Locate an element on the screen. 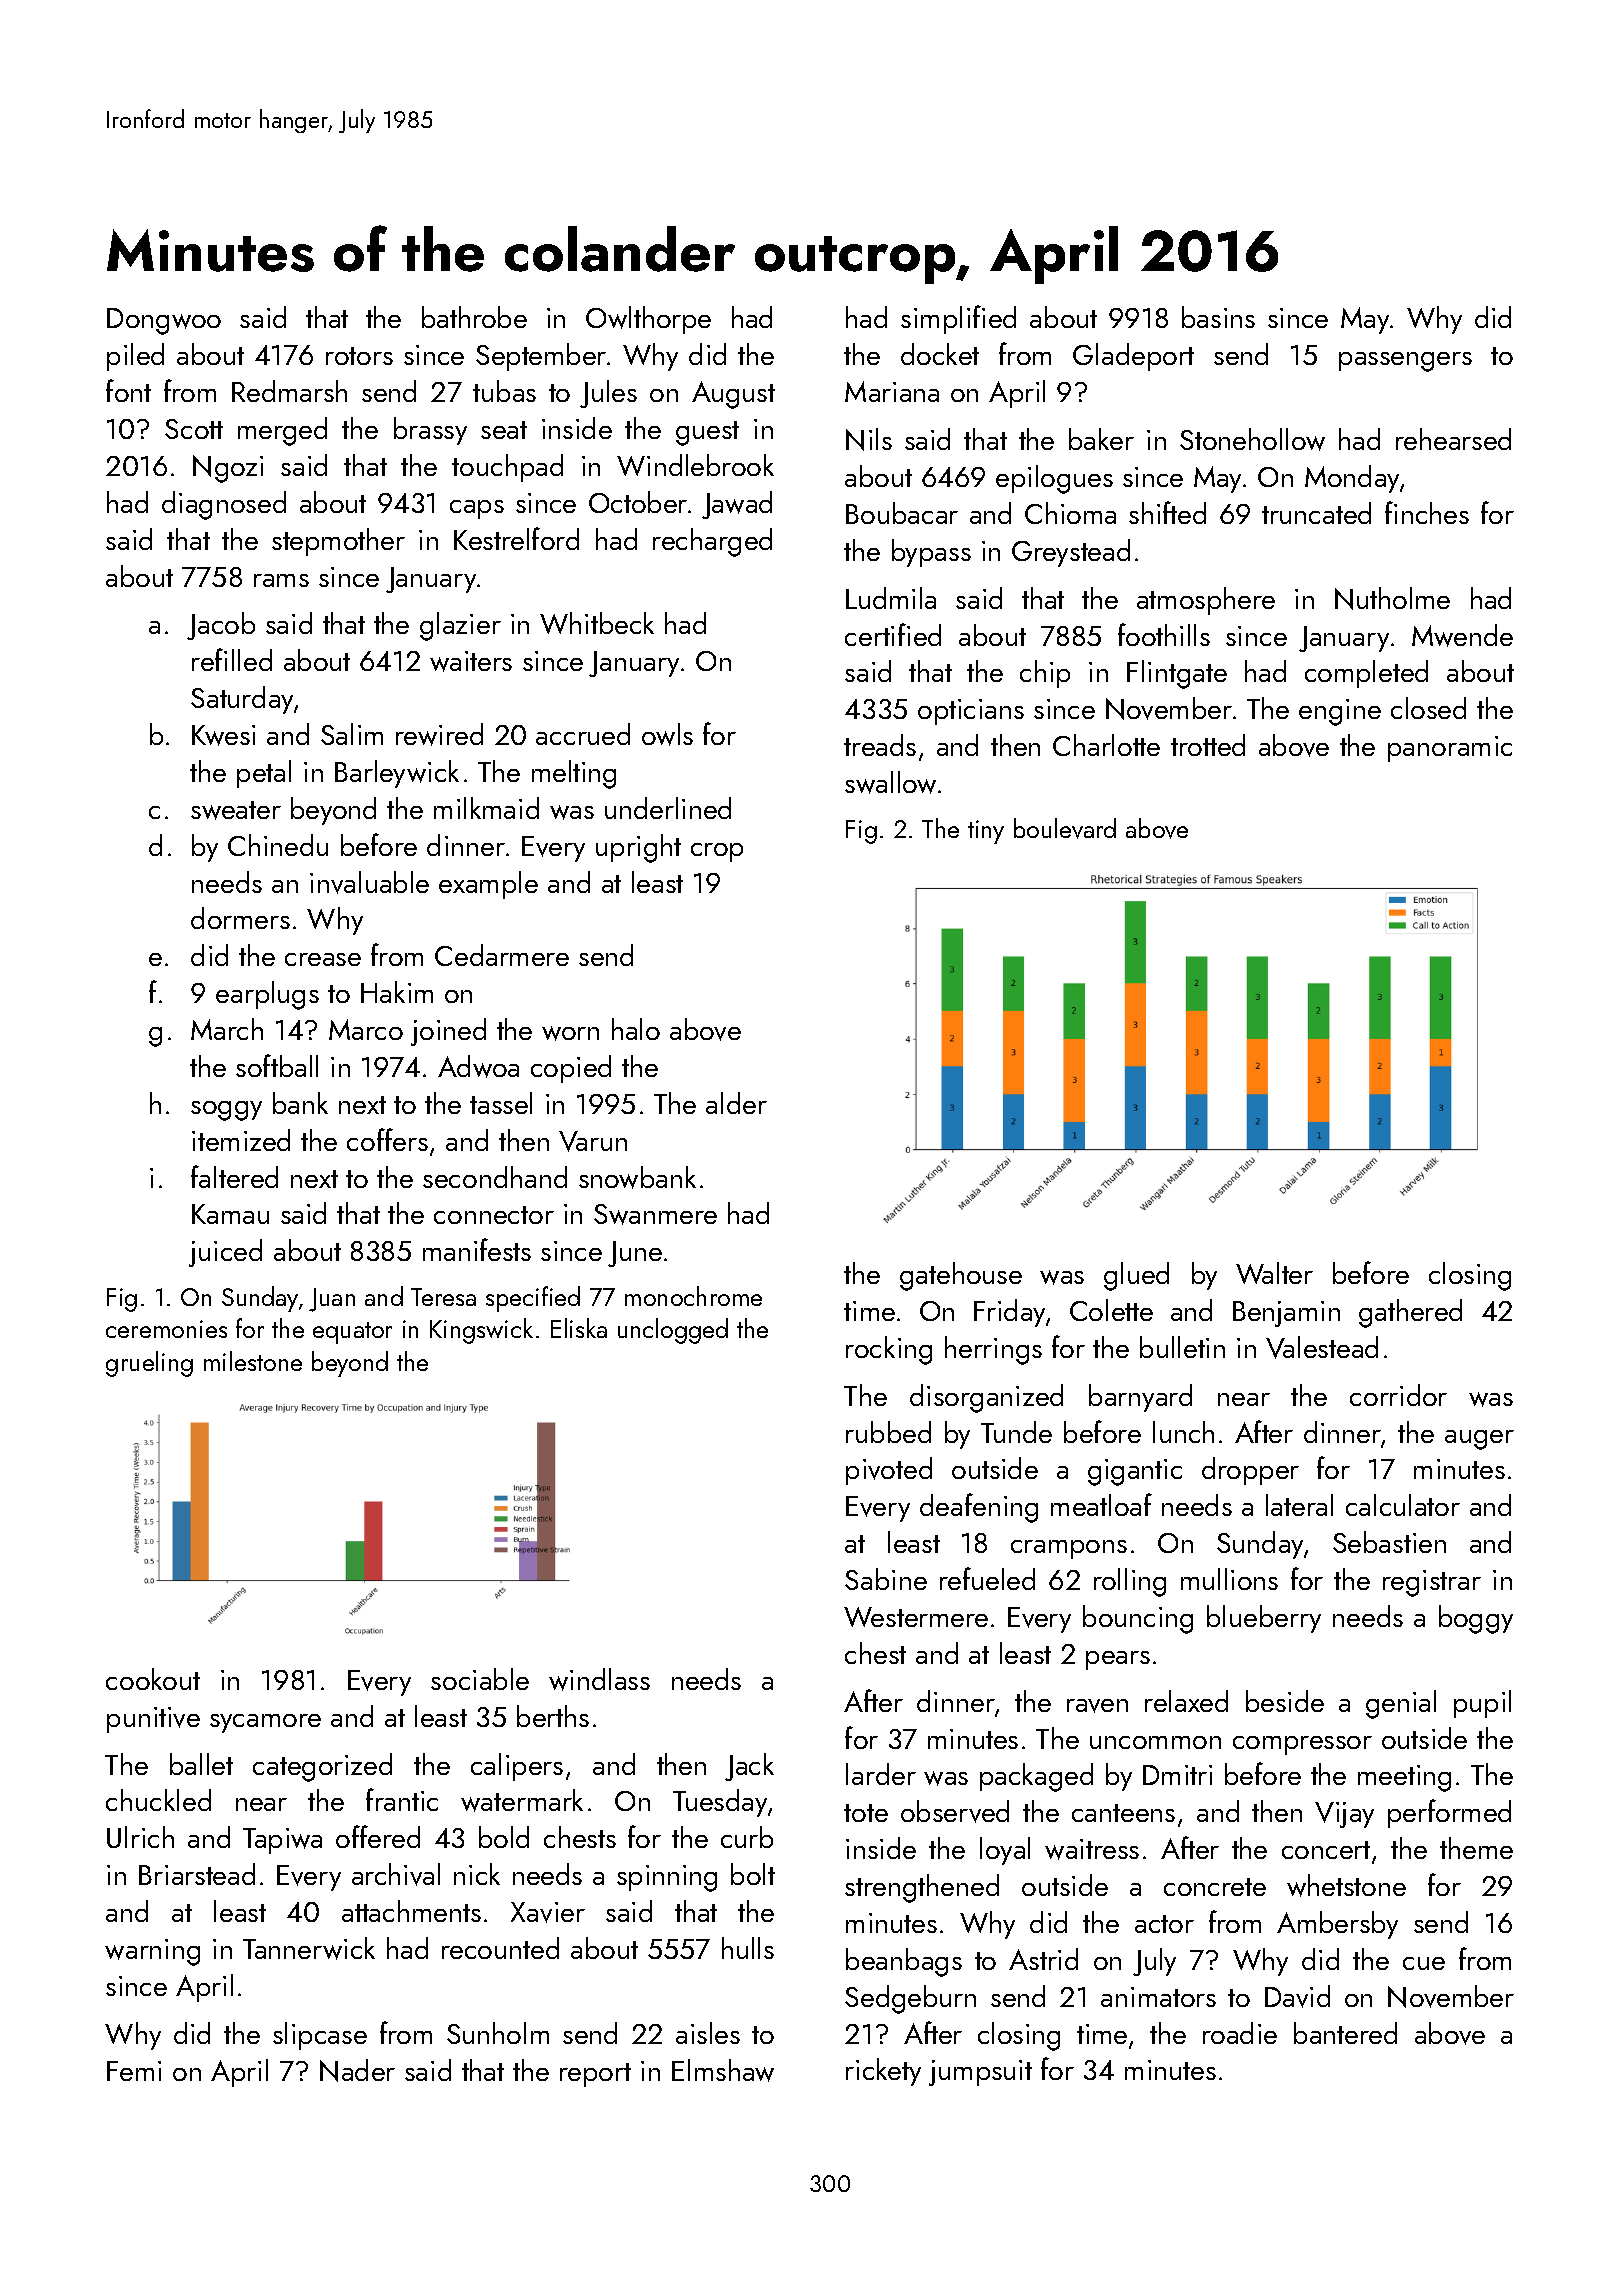  Femi is located at coordinates (134, 2071).
